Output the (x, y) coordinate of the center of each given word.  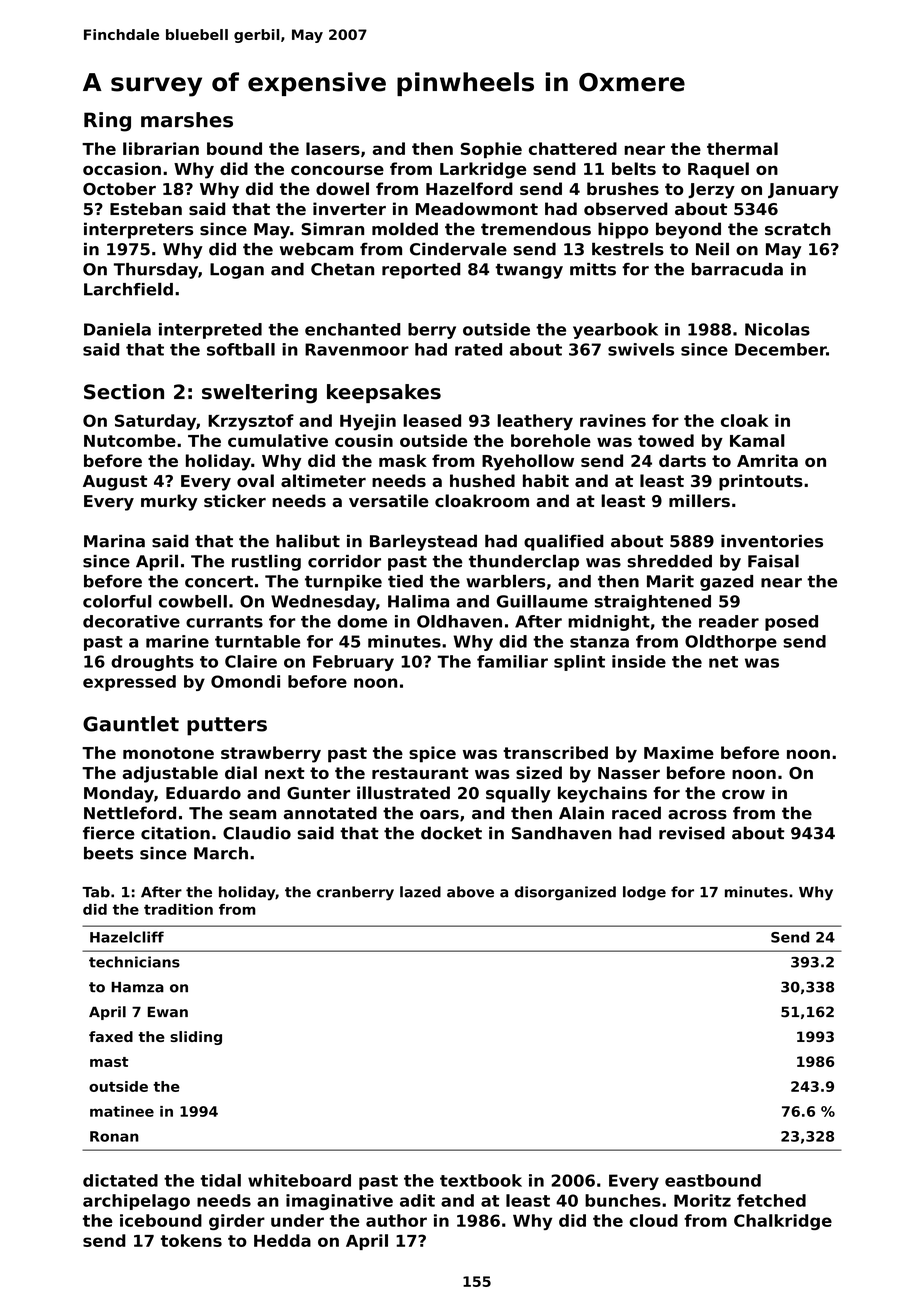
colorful (117, 601)
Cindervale (458, 249)
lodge (644, 893)
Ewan (168, 1012)
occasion (122, 168)
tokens (191, 1240)
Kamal (757, 440)
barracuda (737, 269)
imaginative (339, 1202)
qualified (564, 542)
